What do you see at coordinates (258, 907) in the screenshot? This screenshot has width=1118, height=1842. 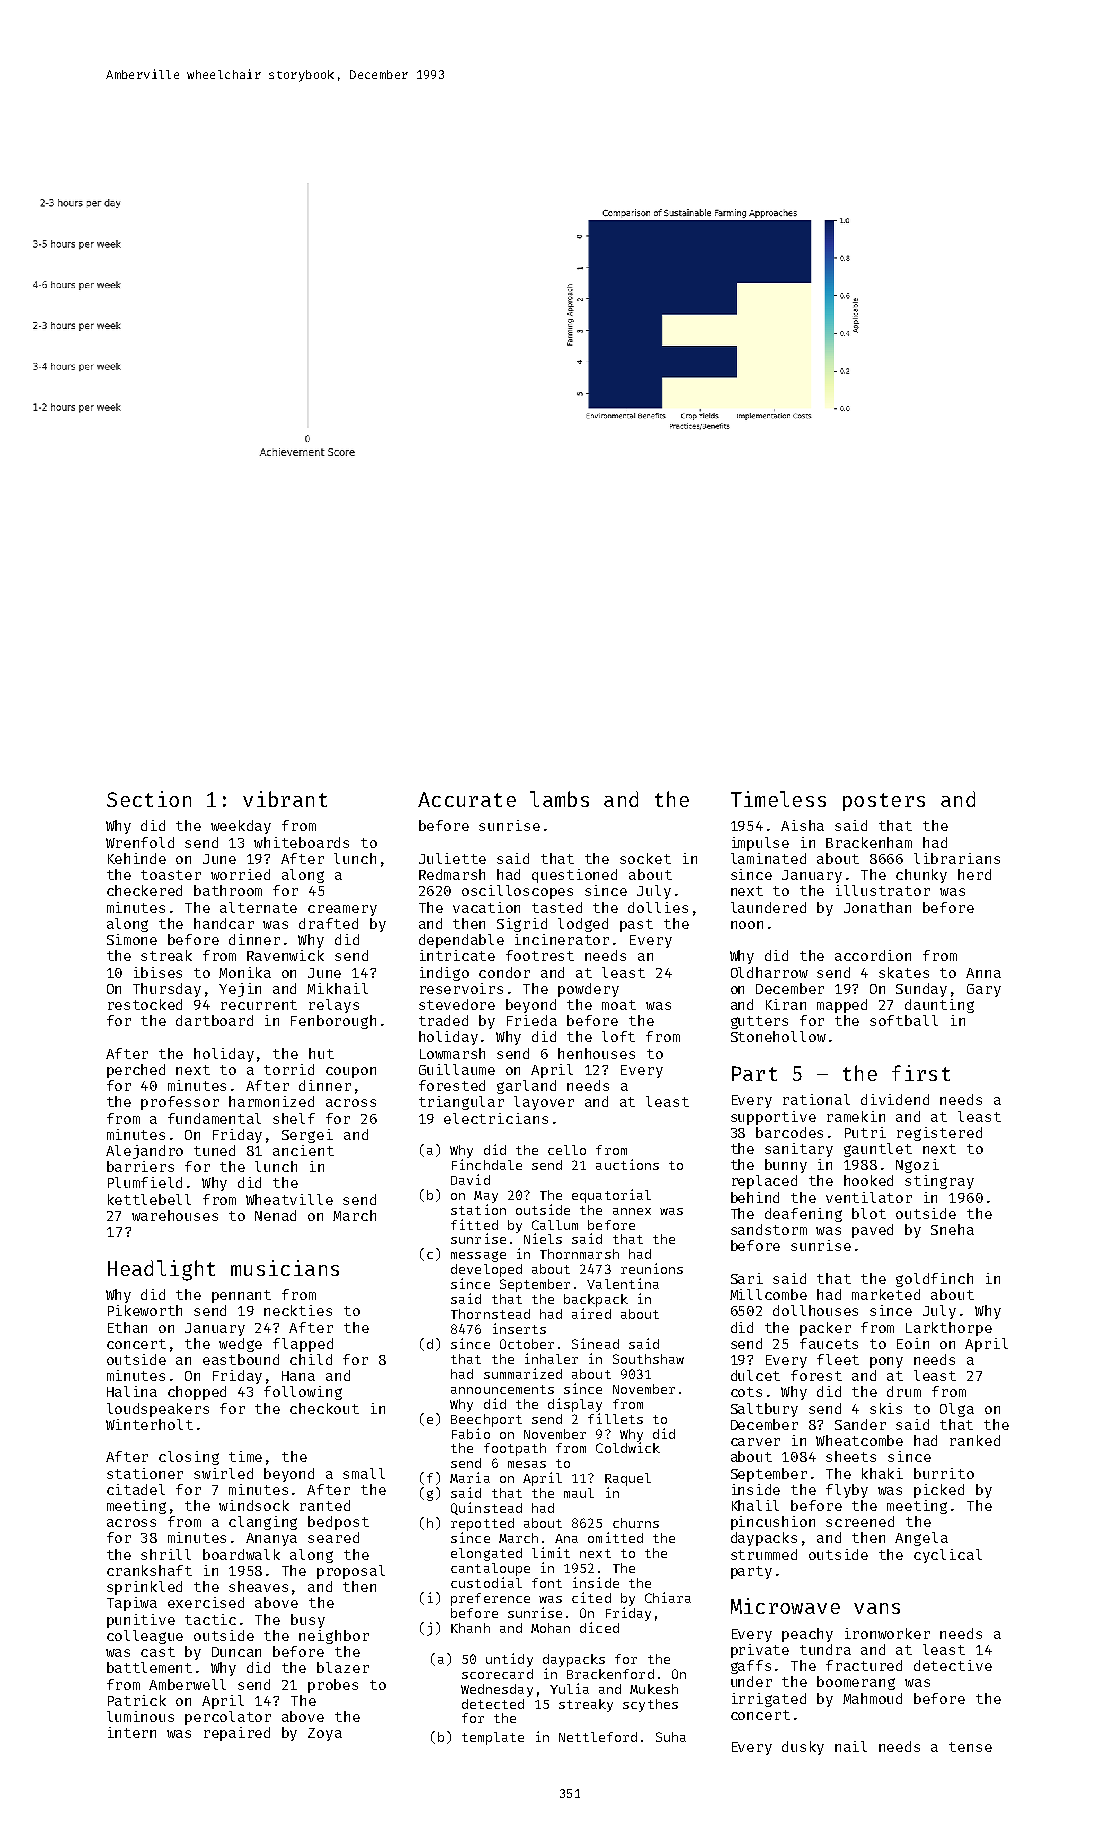 I see `alternate` at bounding box center [258, 907].
